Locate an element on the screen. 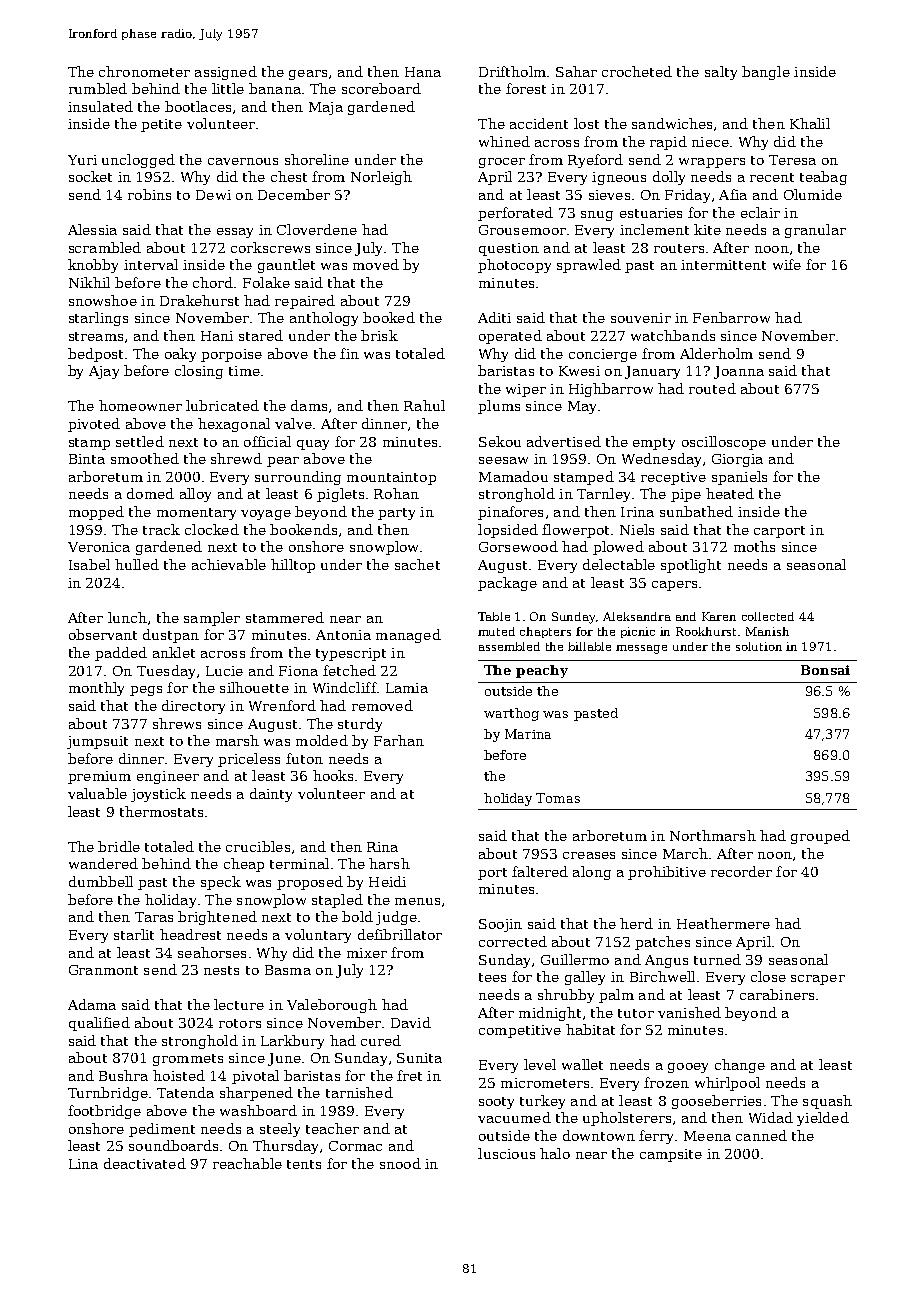 This screenshot has width=924, height=1308. rotors is located at coordinates (240, 1023).
